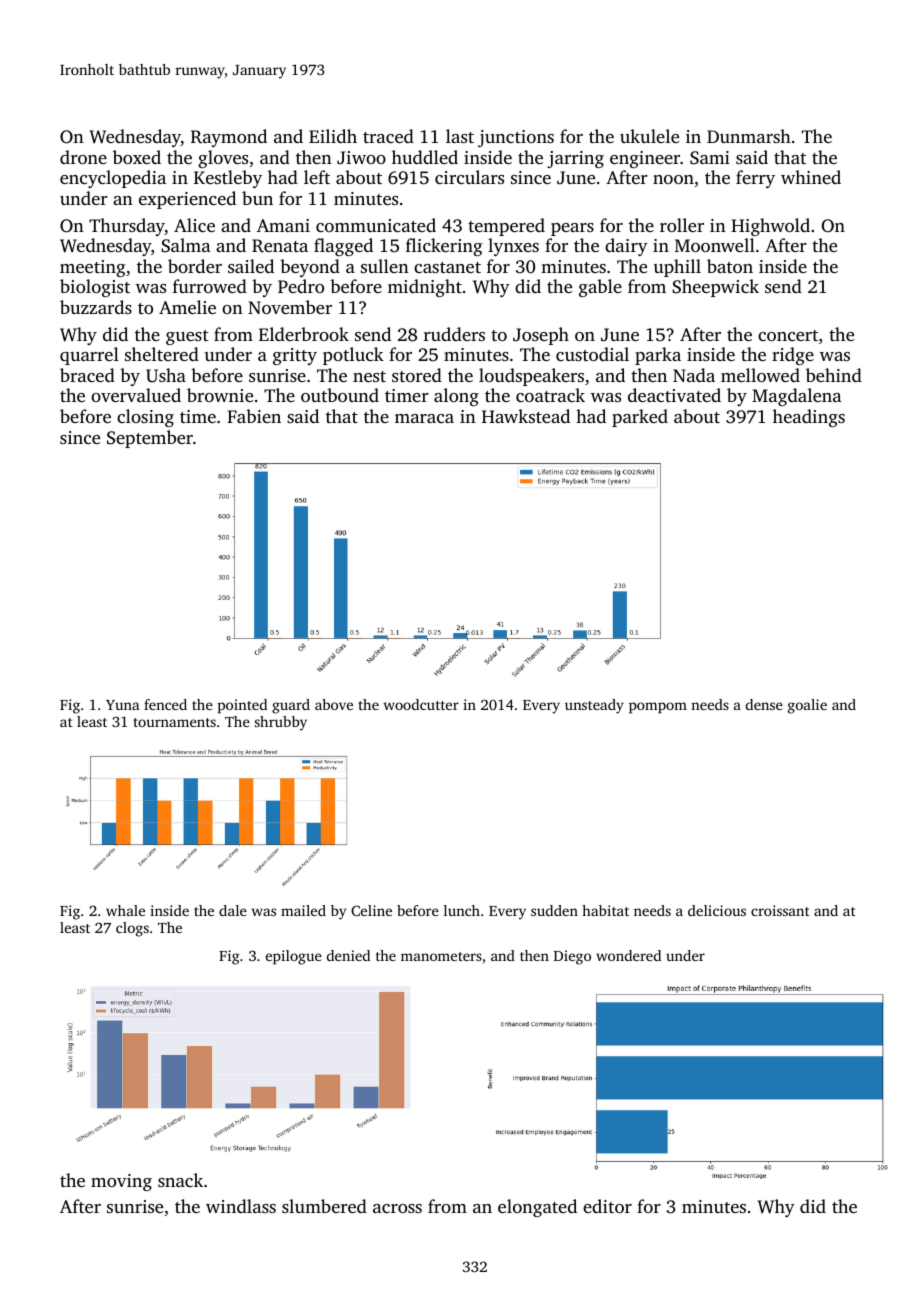 The height and width of the document is (1314, 924). Describe the element at coordinates (749, 136) in the document. I see `Dunmarsh` at that location.
